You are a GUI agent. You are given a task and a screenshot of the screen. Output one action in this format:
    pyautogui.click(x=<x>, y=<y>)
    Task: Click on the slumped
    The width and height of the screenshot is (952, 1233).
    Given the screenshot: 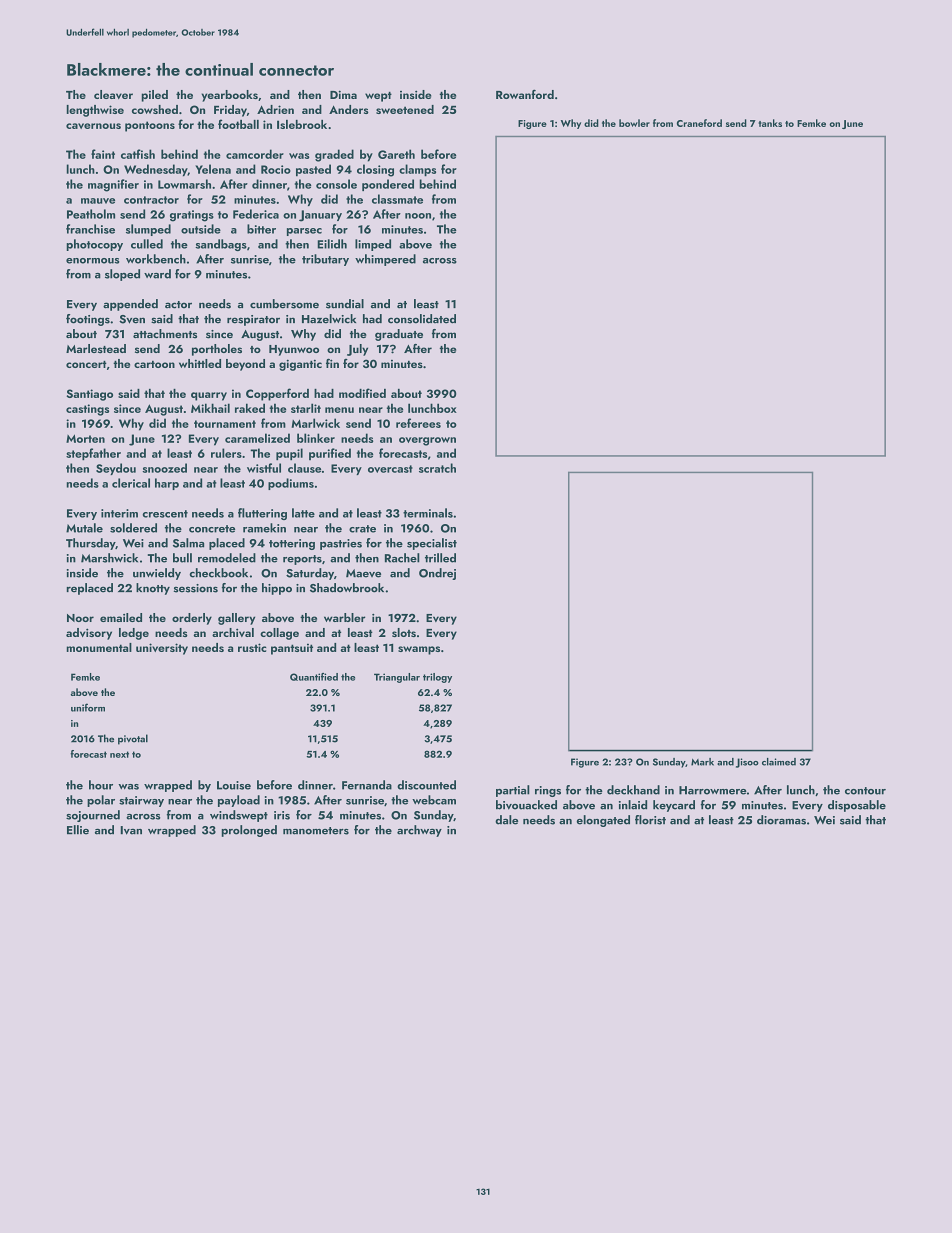 What is the action you would take?
    pyautogui.click(x=148, y=230)
